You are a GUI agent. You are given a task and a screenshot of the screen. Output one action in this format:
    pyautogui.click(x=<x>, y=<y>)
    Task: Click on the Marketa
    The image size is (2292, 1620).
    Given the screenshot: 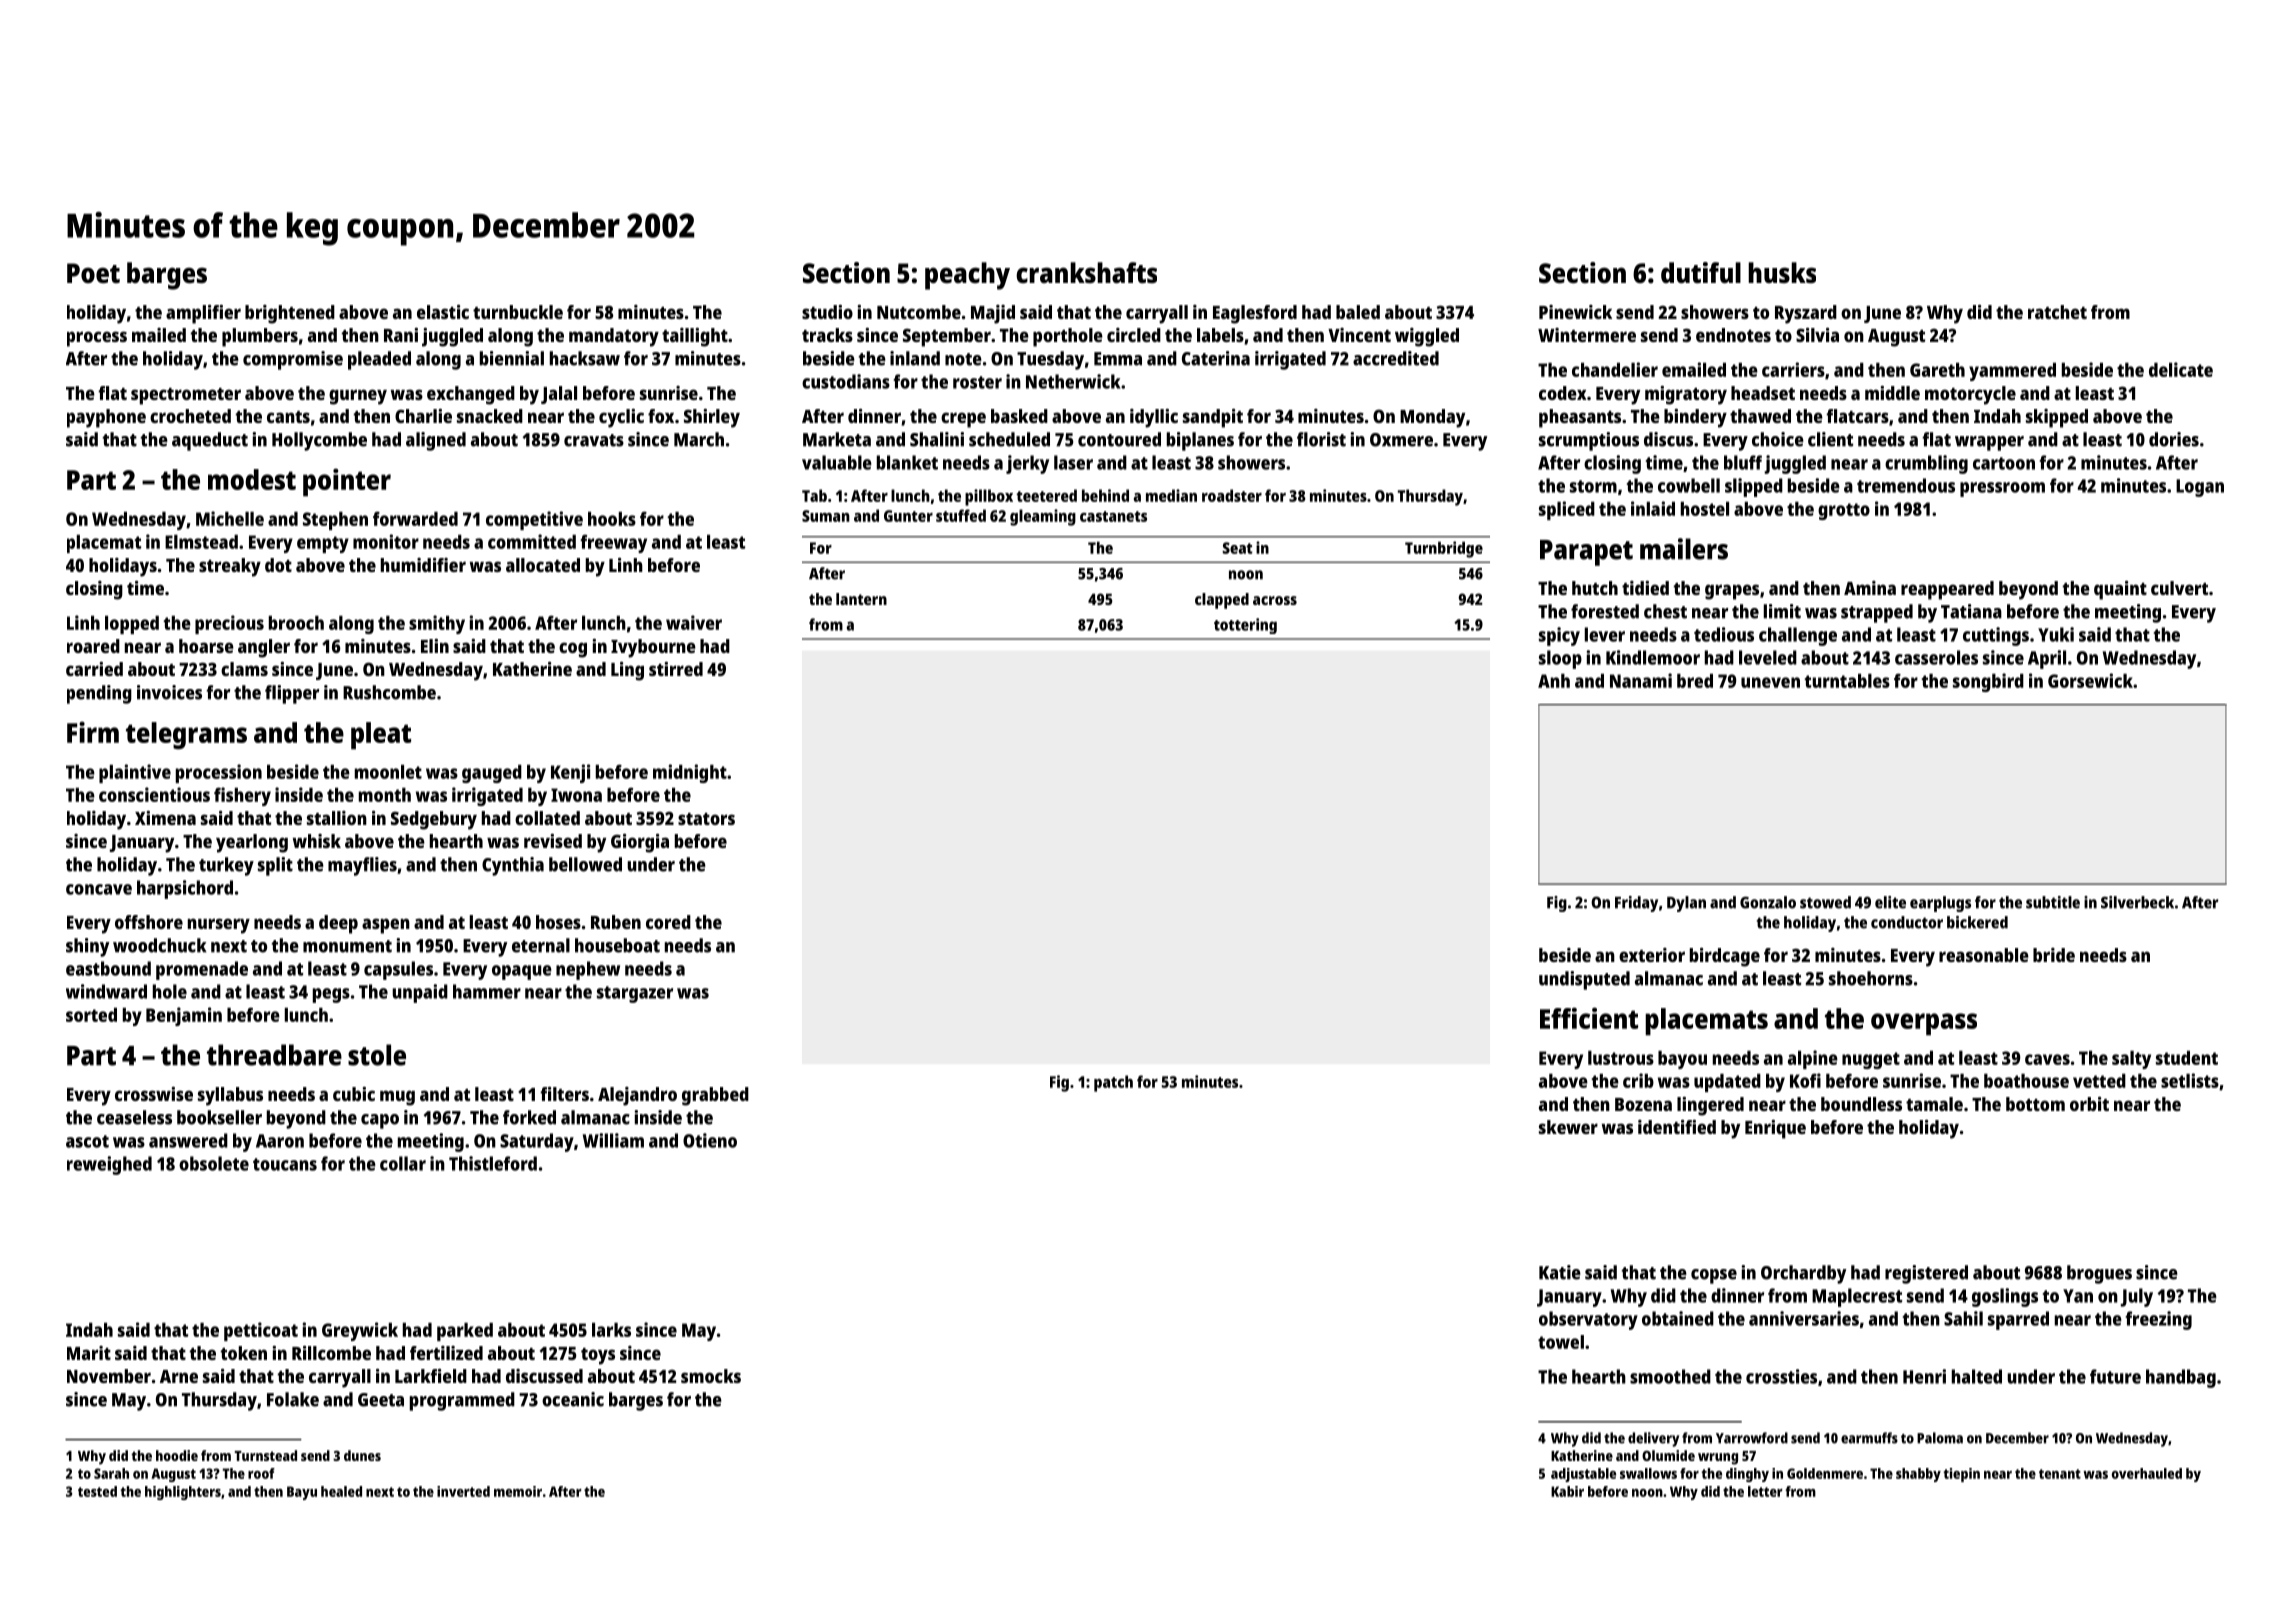 What is the action you would take?
    pyautogui.click(x=837, y=439)
